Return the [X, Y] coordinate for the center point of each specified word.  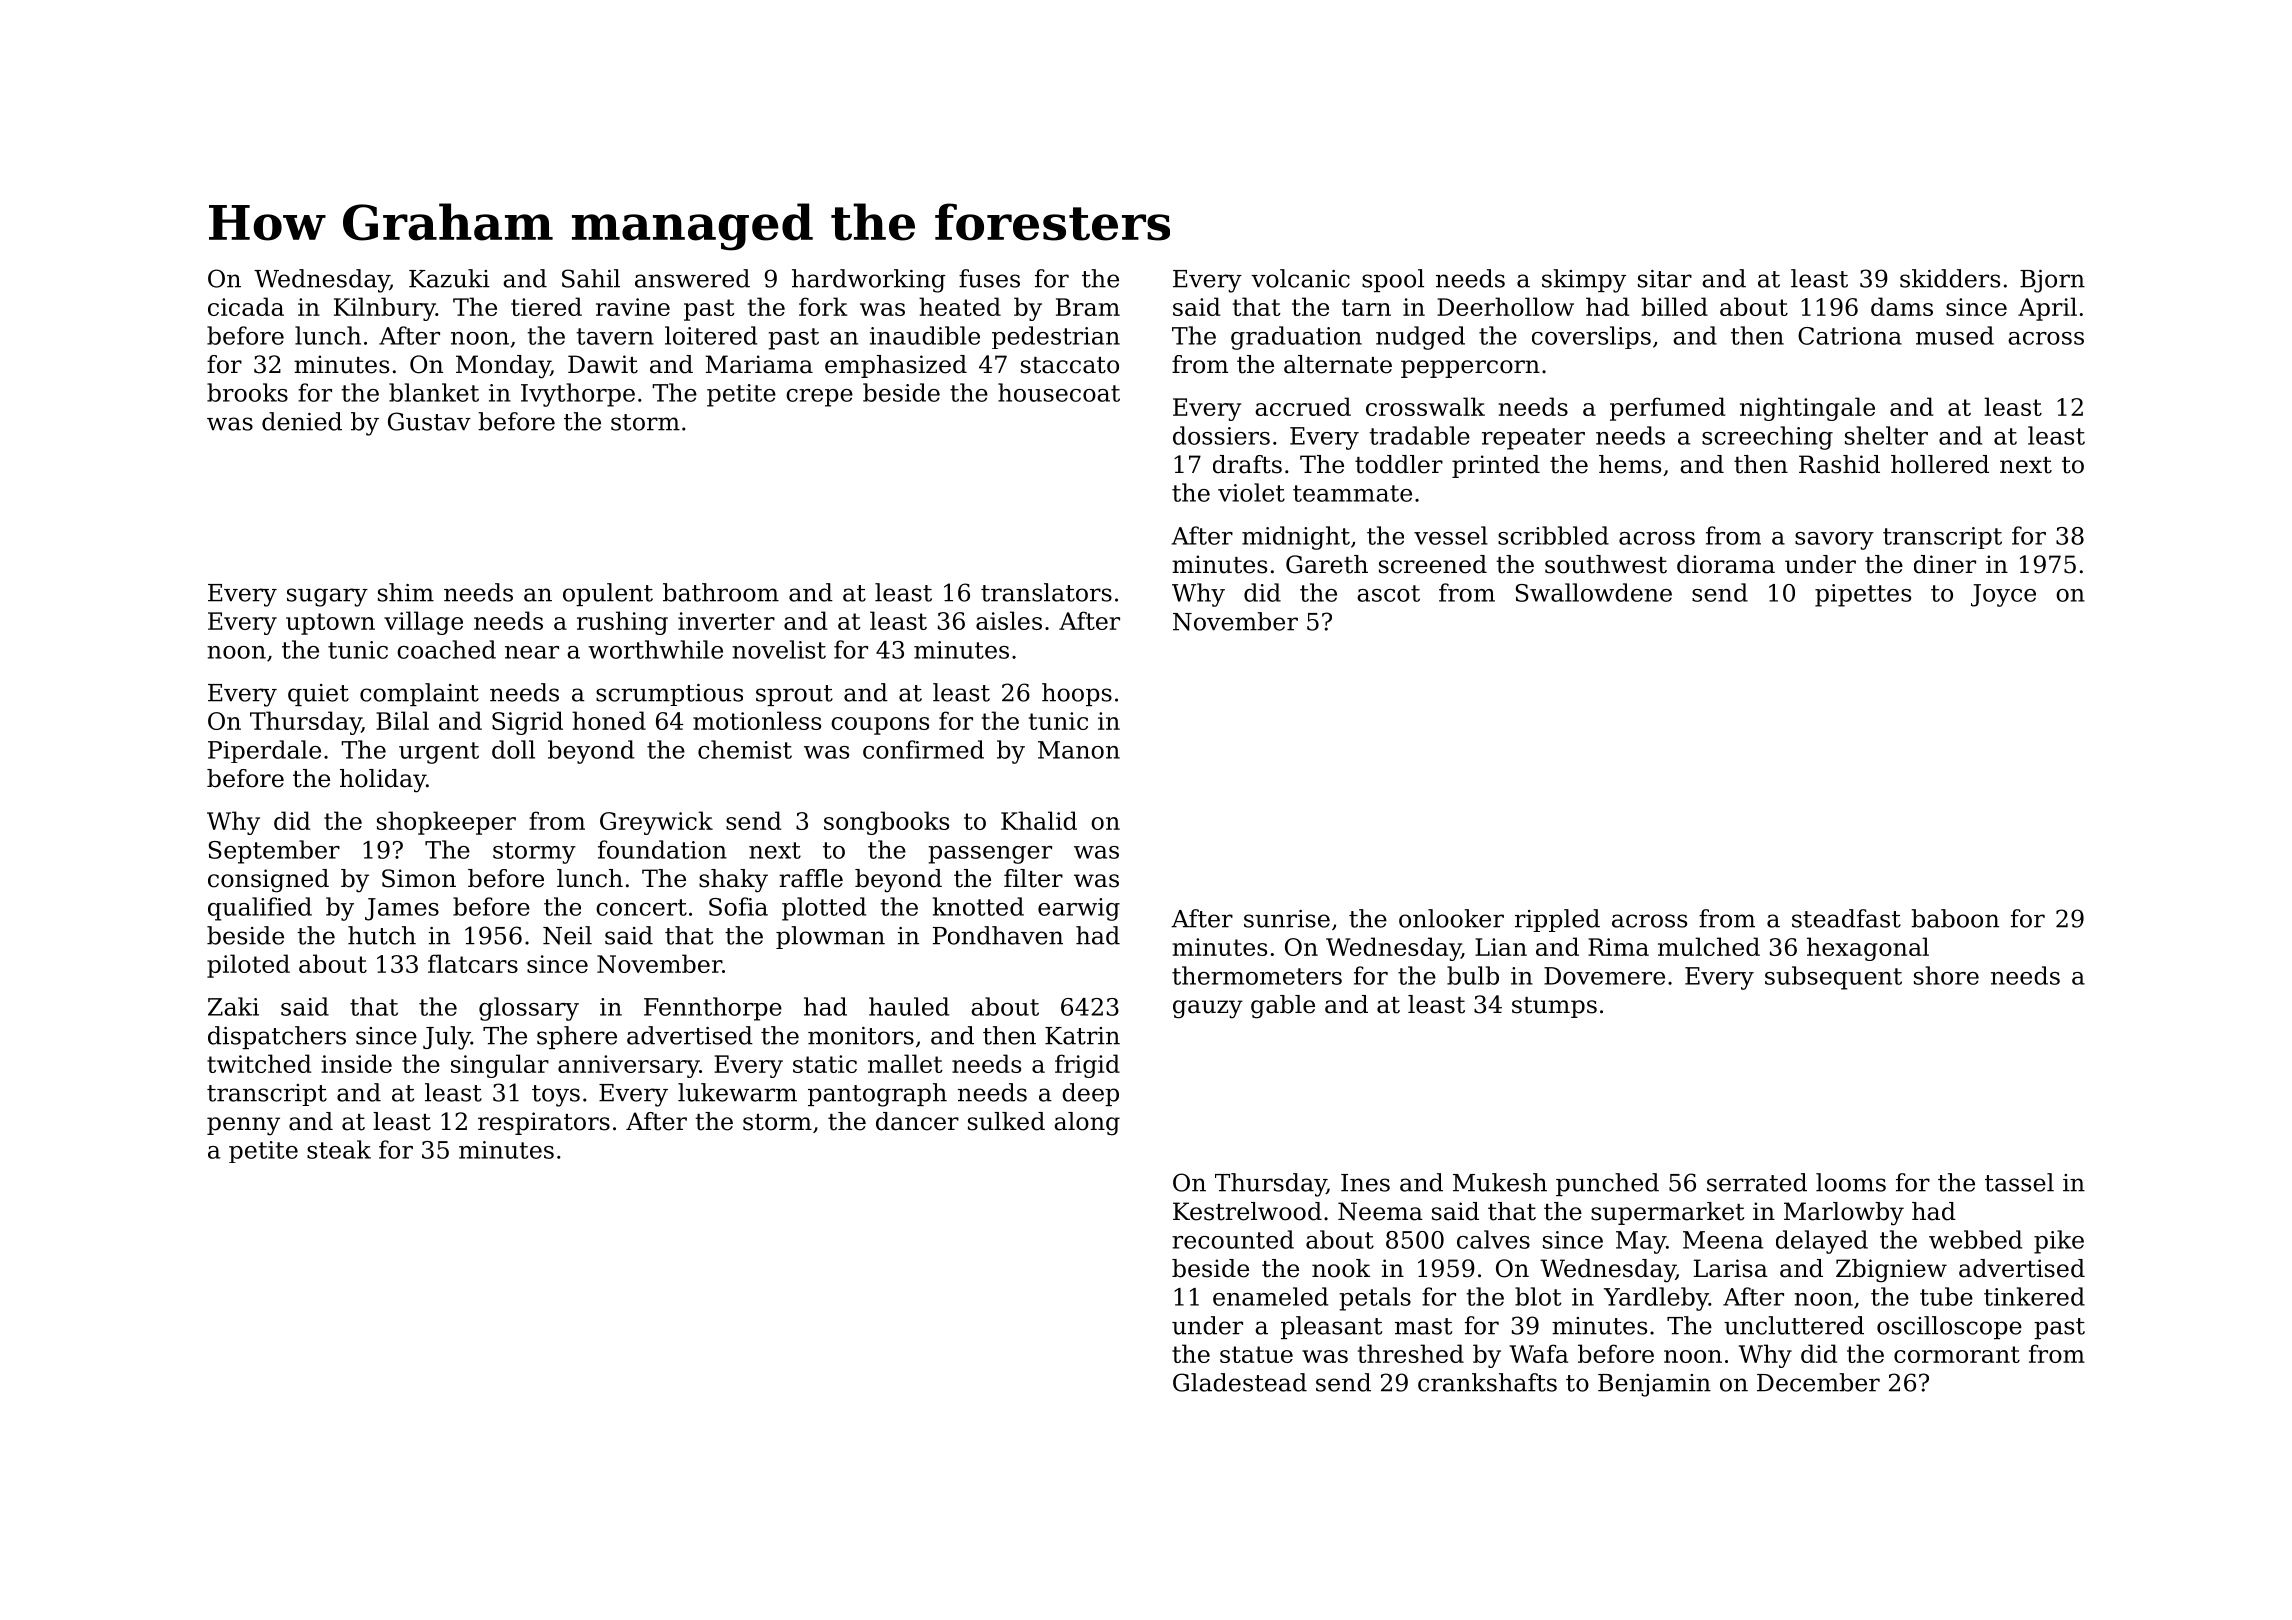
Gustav [429, 421]
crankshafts [1487, 1382]
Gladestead [1240, 1382]
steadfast [1846, 918]
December [1818, 1382]
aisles [1009, 620]
